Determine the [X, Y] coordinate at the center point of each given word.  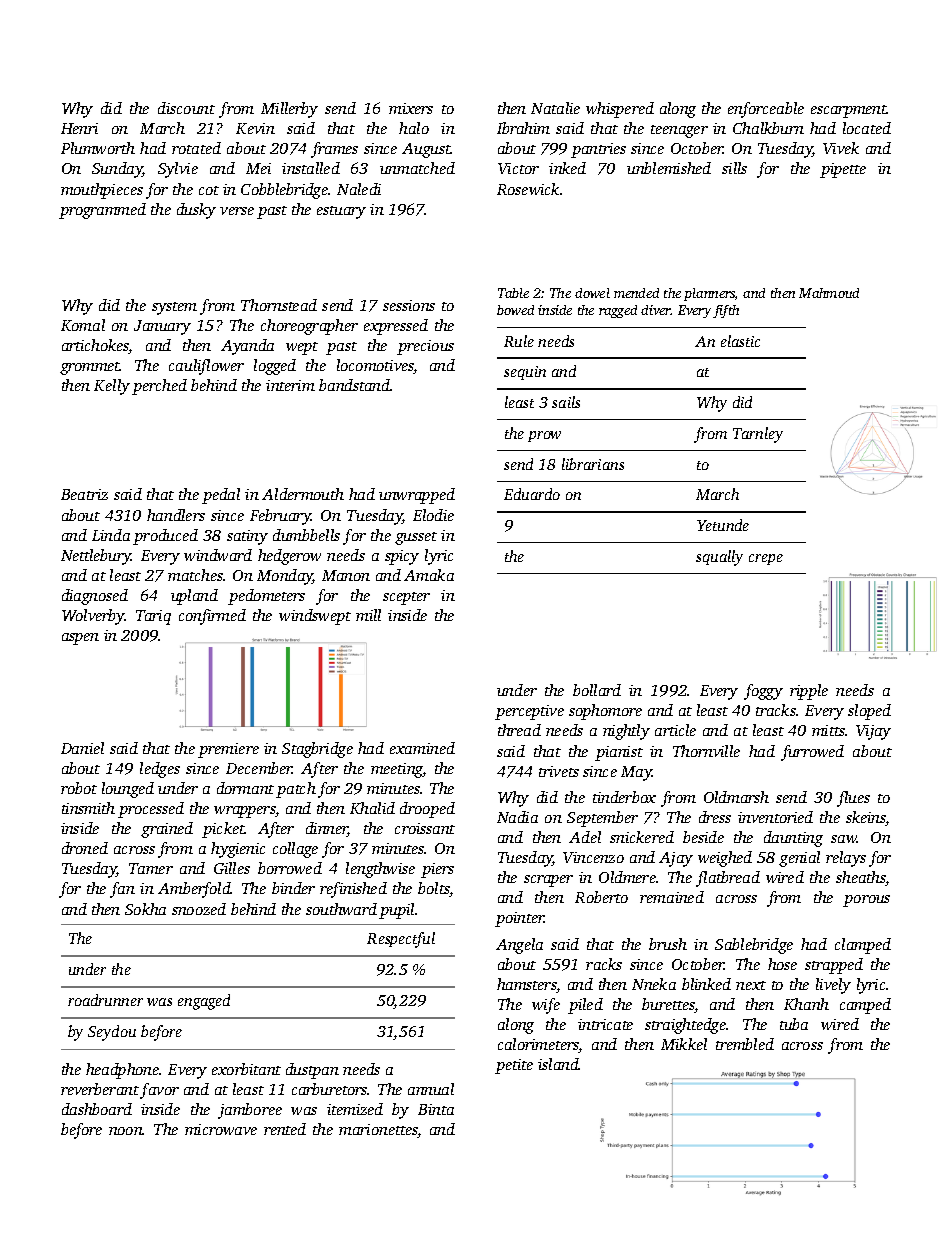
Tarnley [758, 435]
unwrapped [417, 496]
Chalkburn [768, 128]
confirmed [212, 617]
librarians [593, 464]
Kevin [255, 128]
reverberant [100, 1089]
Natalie [555, 108]
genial [799, 859]
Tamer [151, 868]
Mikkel [684, 1044]
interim [290, 385]
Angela [519, 946]
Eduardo [532, 494]
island [558, 1064]
